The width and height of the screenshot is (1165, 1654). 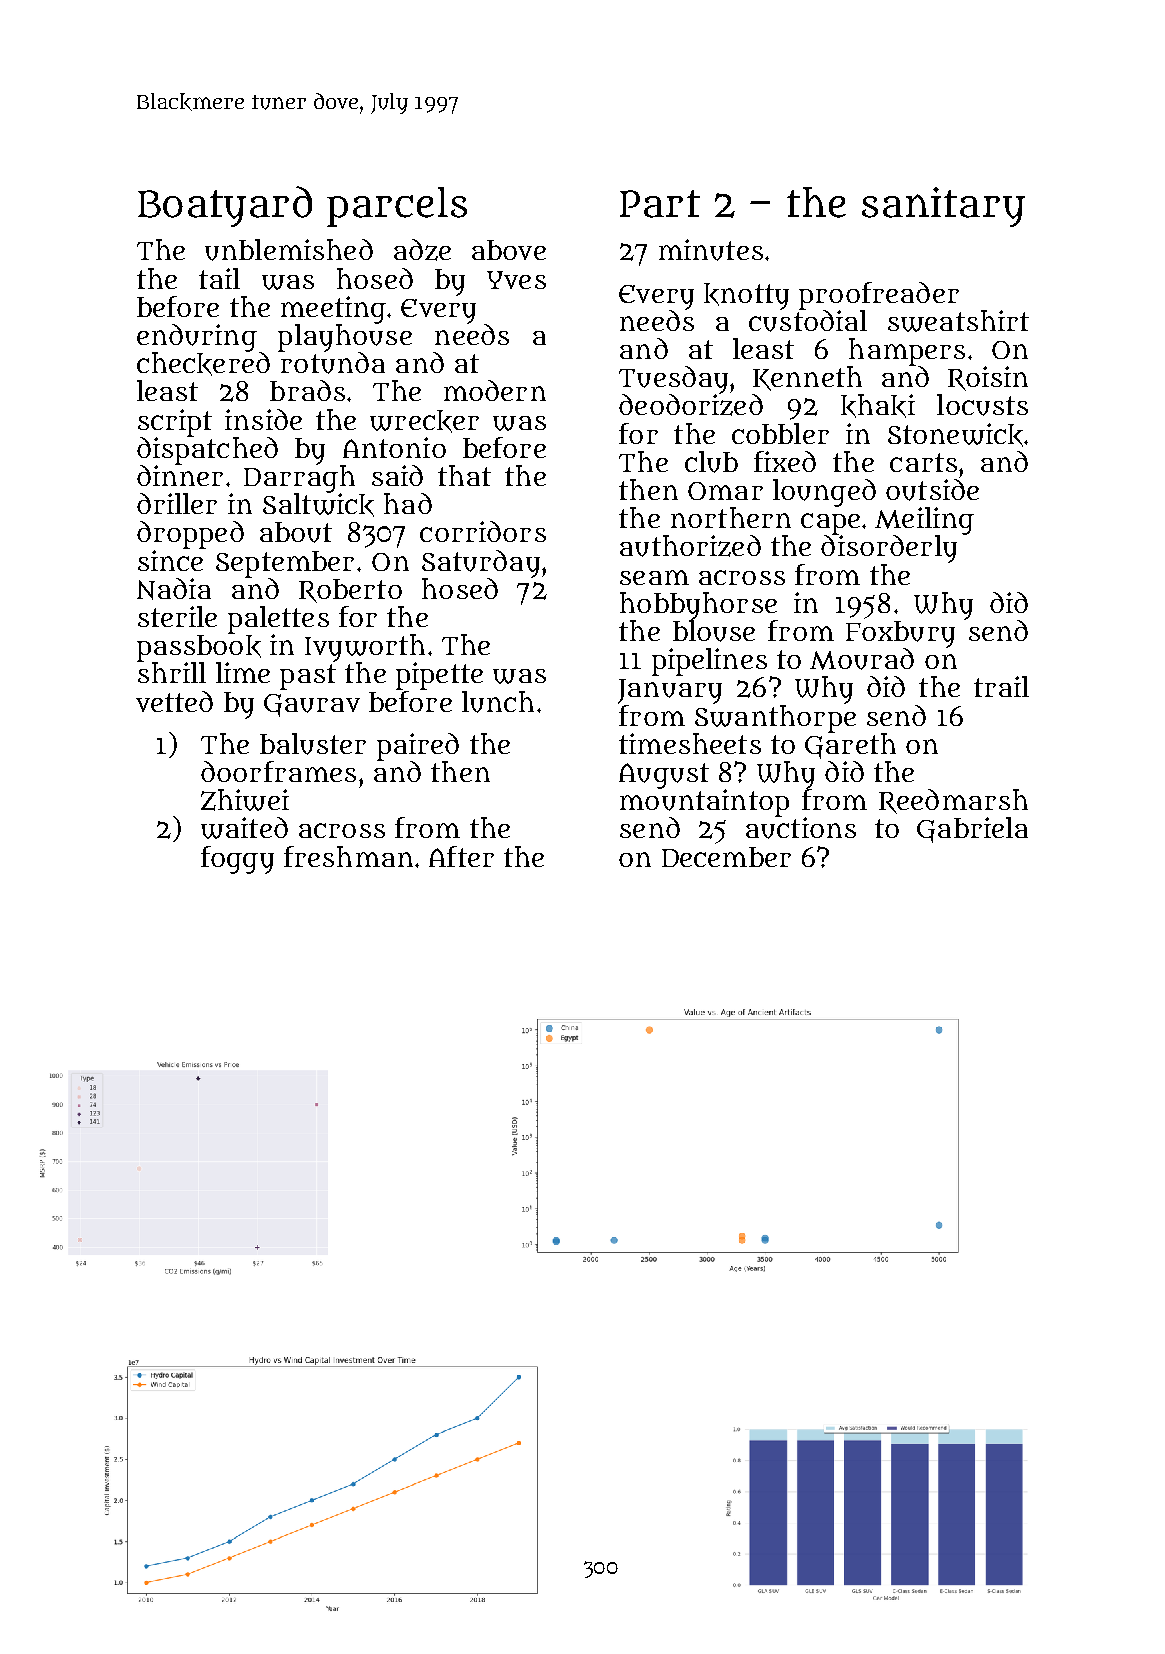 I want to click on Antonio, so click(x=394, y=447).
